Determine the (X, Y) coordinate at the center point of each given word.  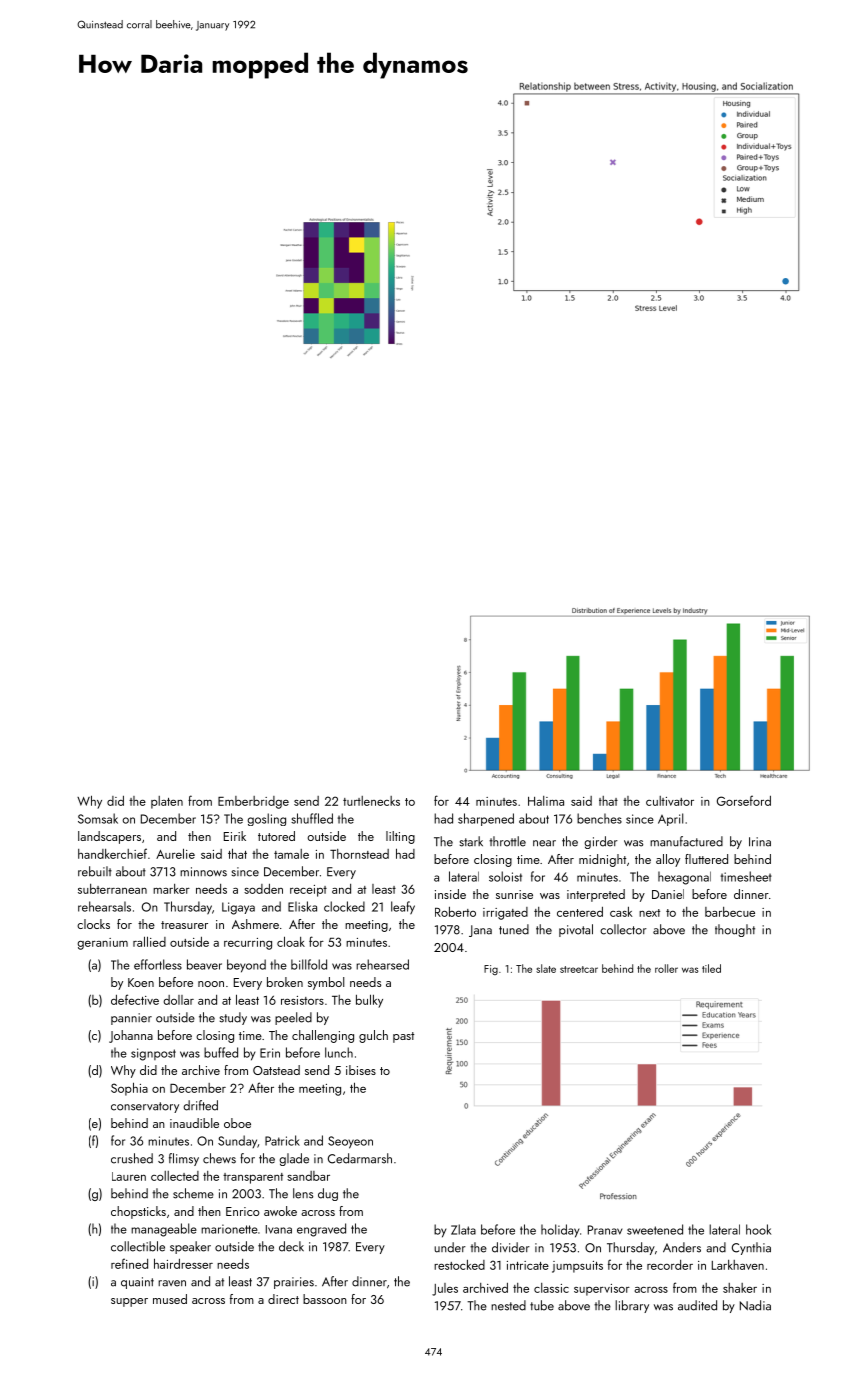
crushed (132, 1158)
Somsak (98, 818)
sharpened (486, 819)
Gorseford (744, 800)
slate (546, 968)
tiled (711, 968)
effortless (158, 964)
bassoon (325, 1299)
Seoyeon (350, 1142)
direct (283, 1299)
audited (697, 1305)
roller (666, 968)
